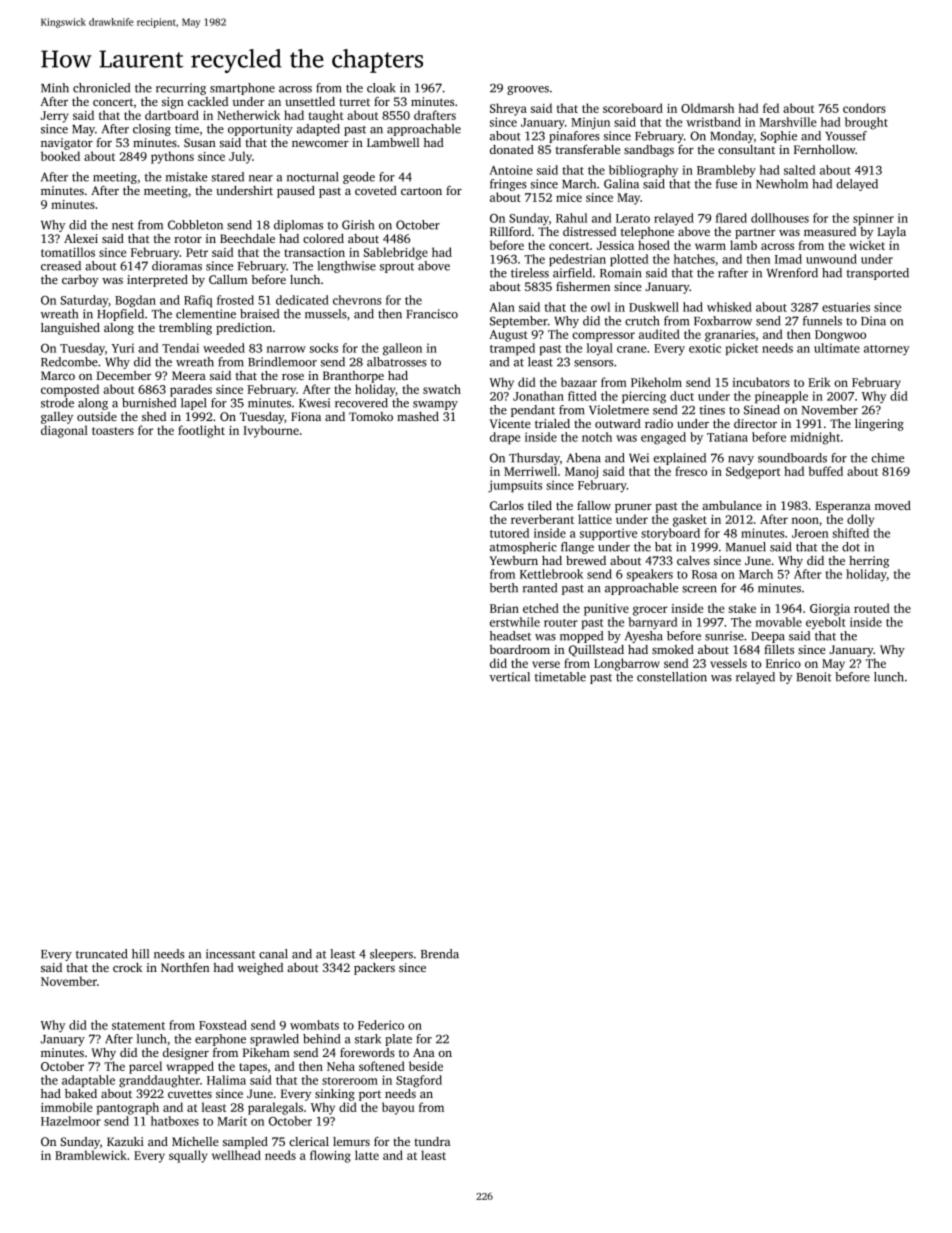 The height and width of the screenshot is (1233, 952). What do you see at coordinates (271, 431) in the screenshot?
I see `Ivybourne` at bounding box center [271, 431].
